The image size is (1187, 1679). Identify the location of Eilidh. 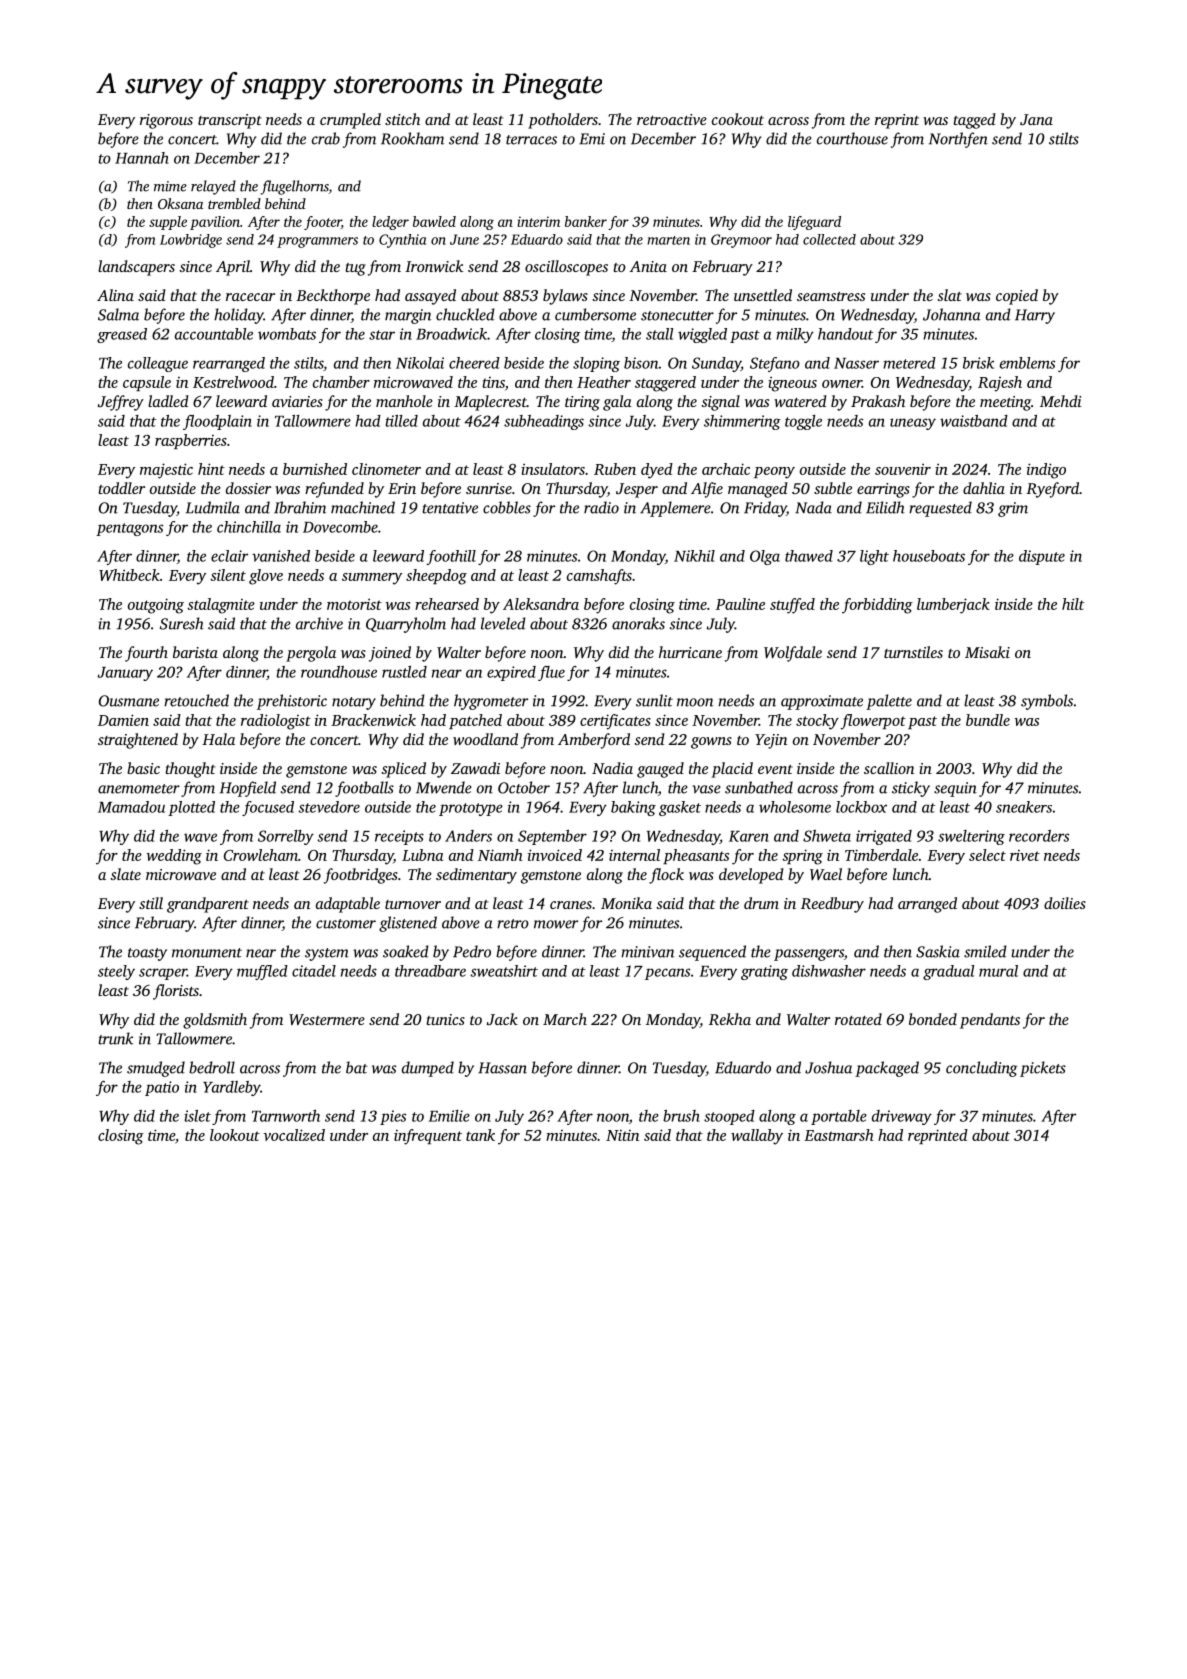
(885, 507).
